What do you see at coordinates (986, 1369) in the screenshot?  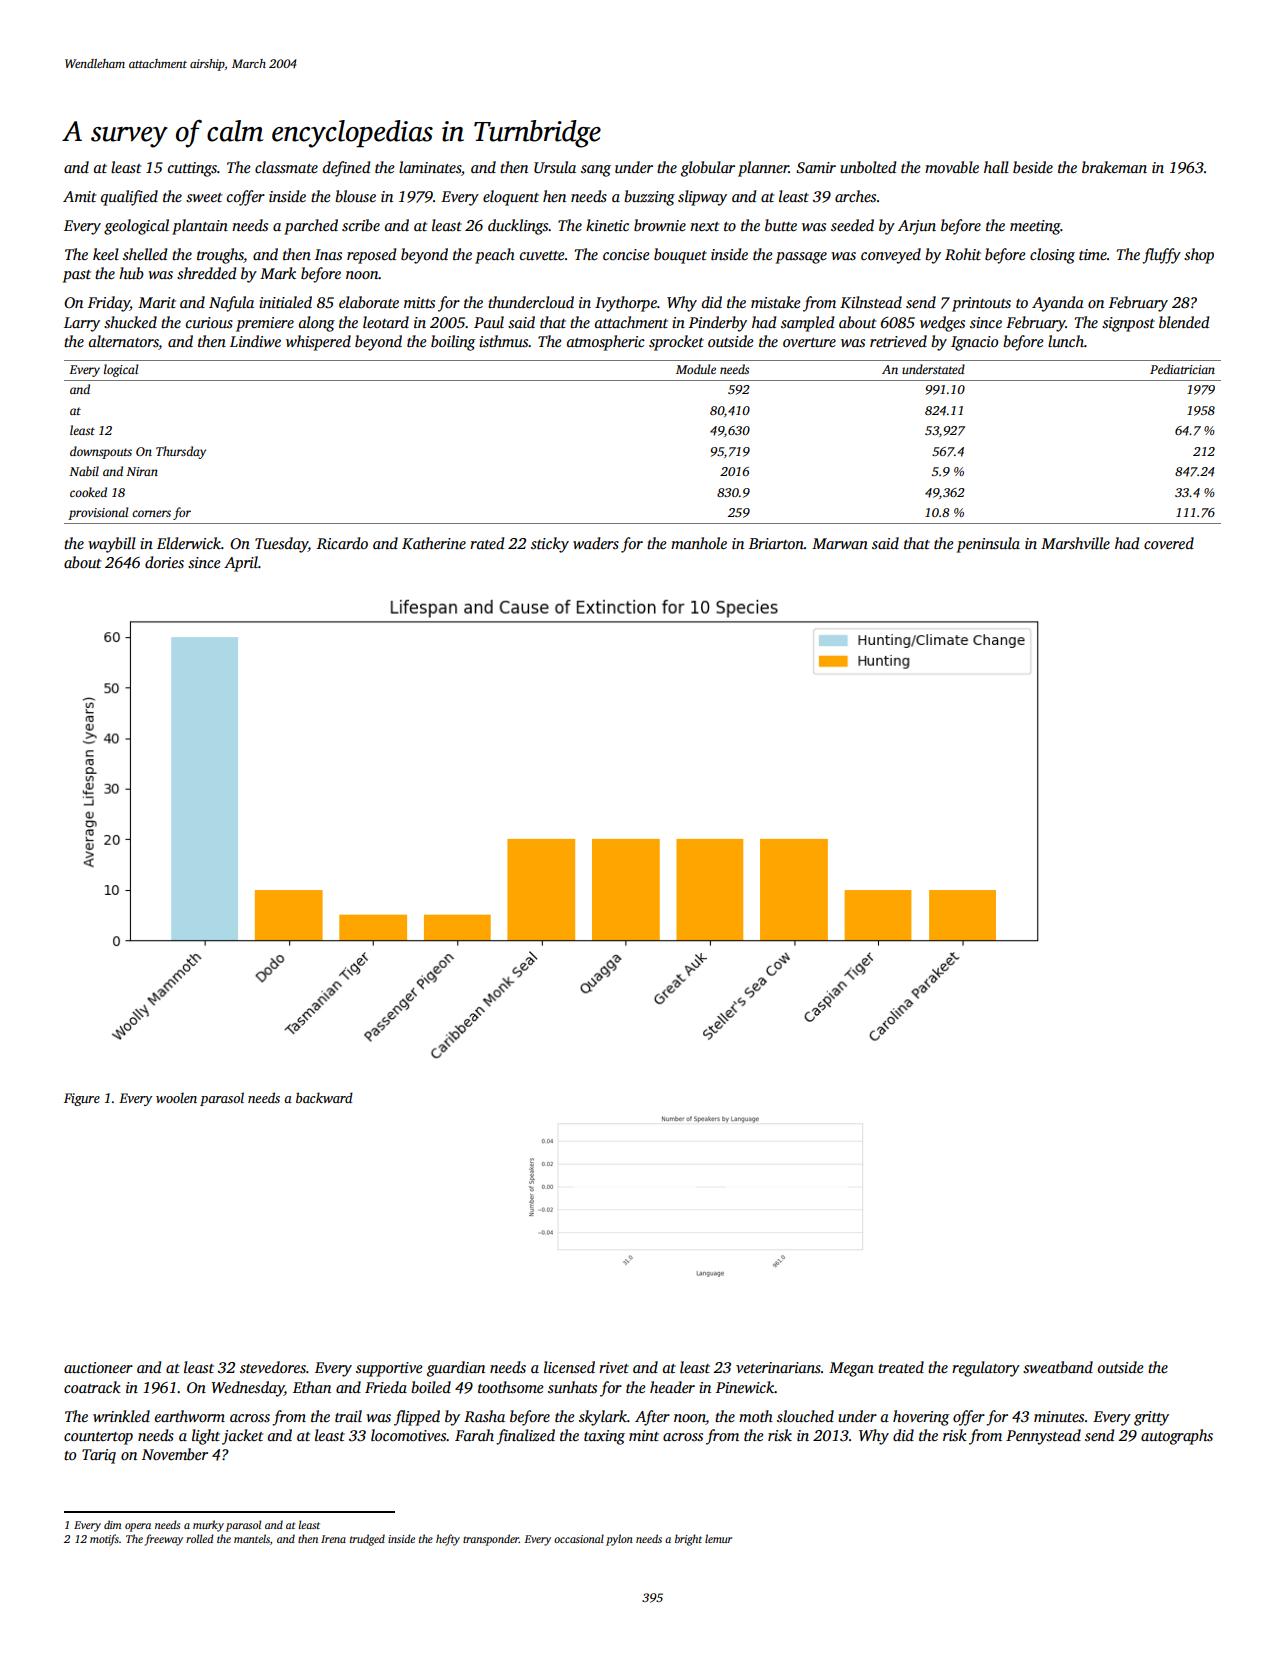 I see `regulatory` at bounding box center [986, 1369].
